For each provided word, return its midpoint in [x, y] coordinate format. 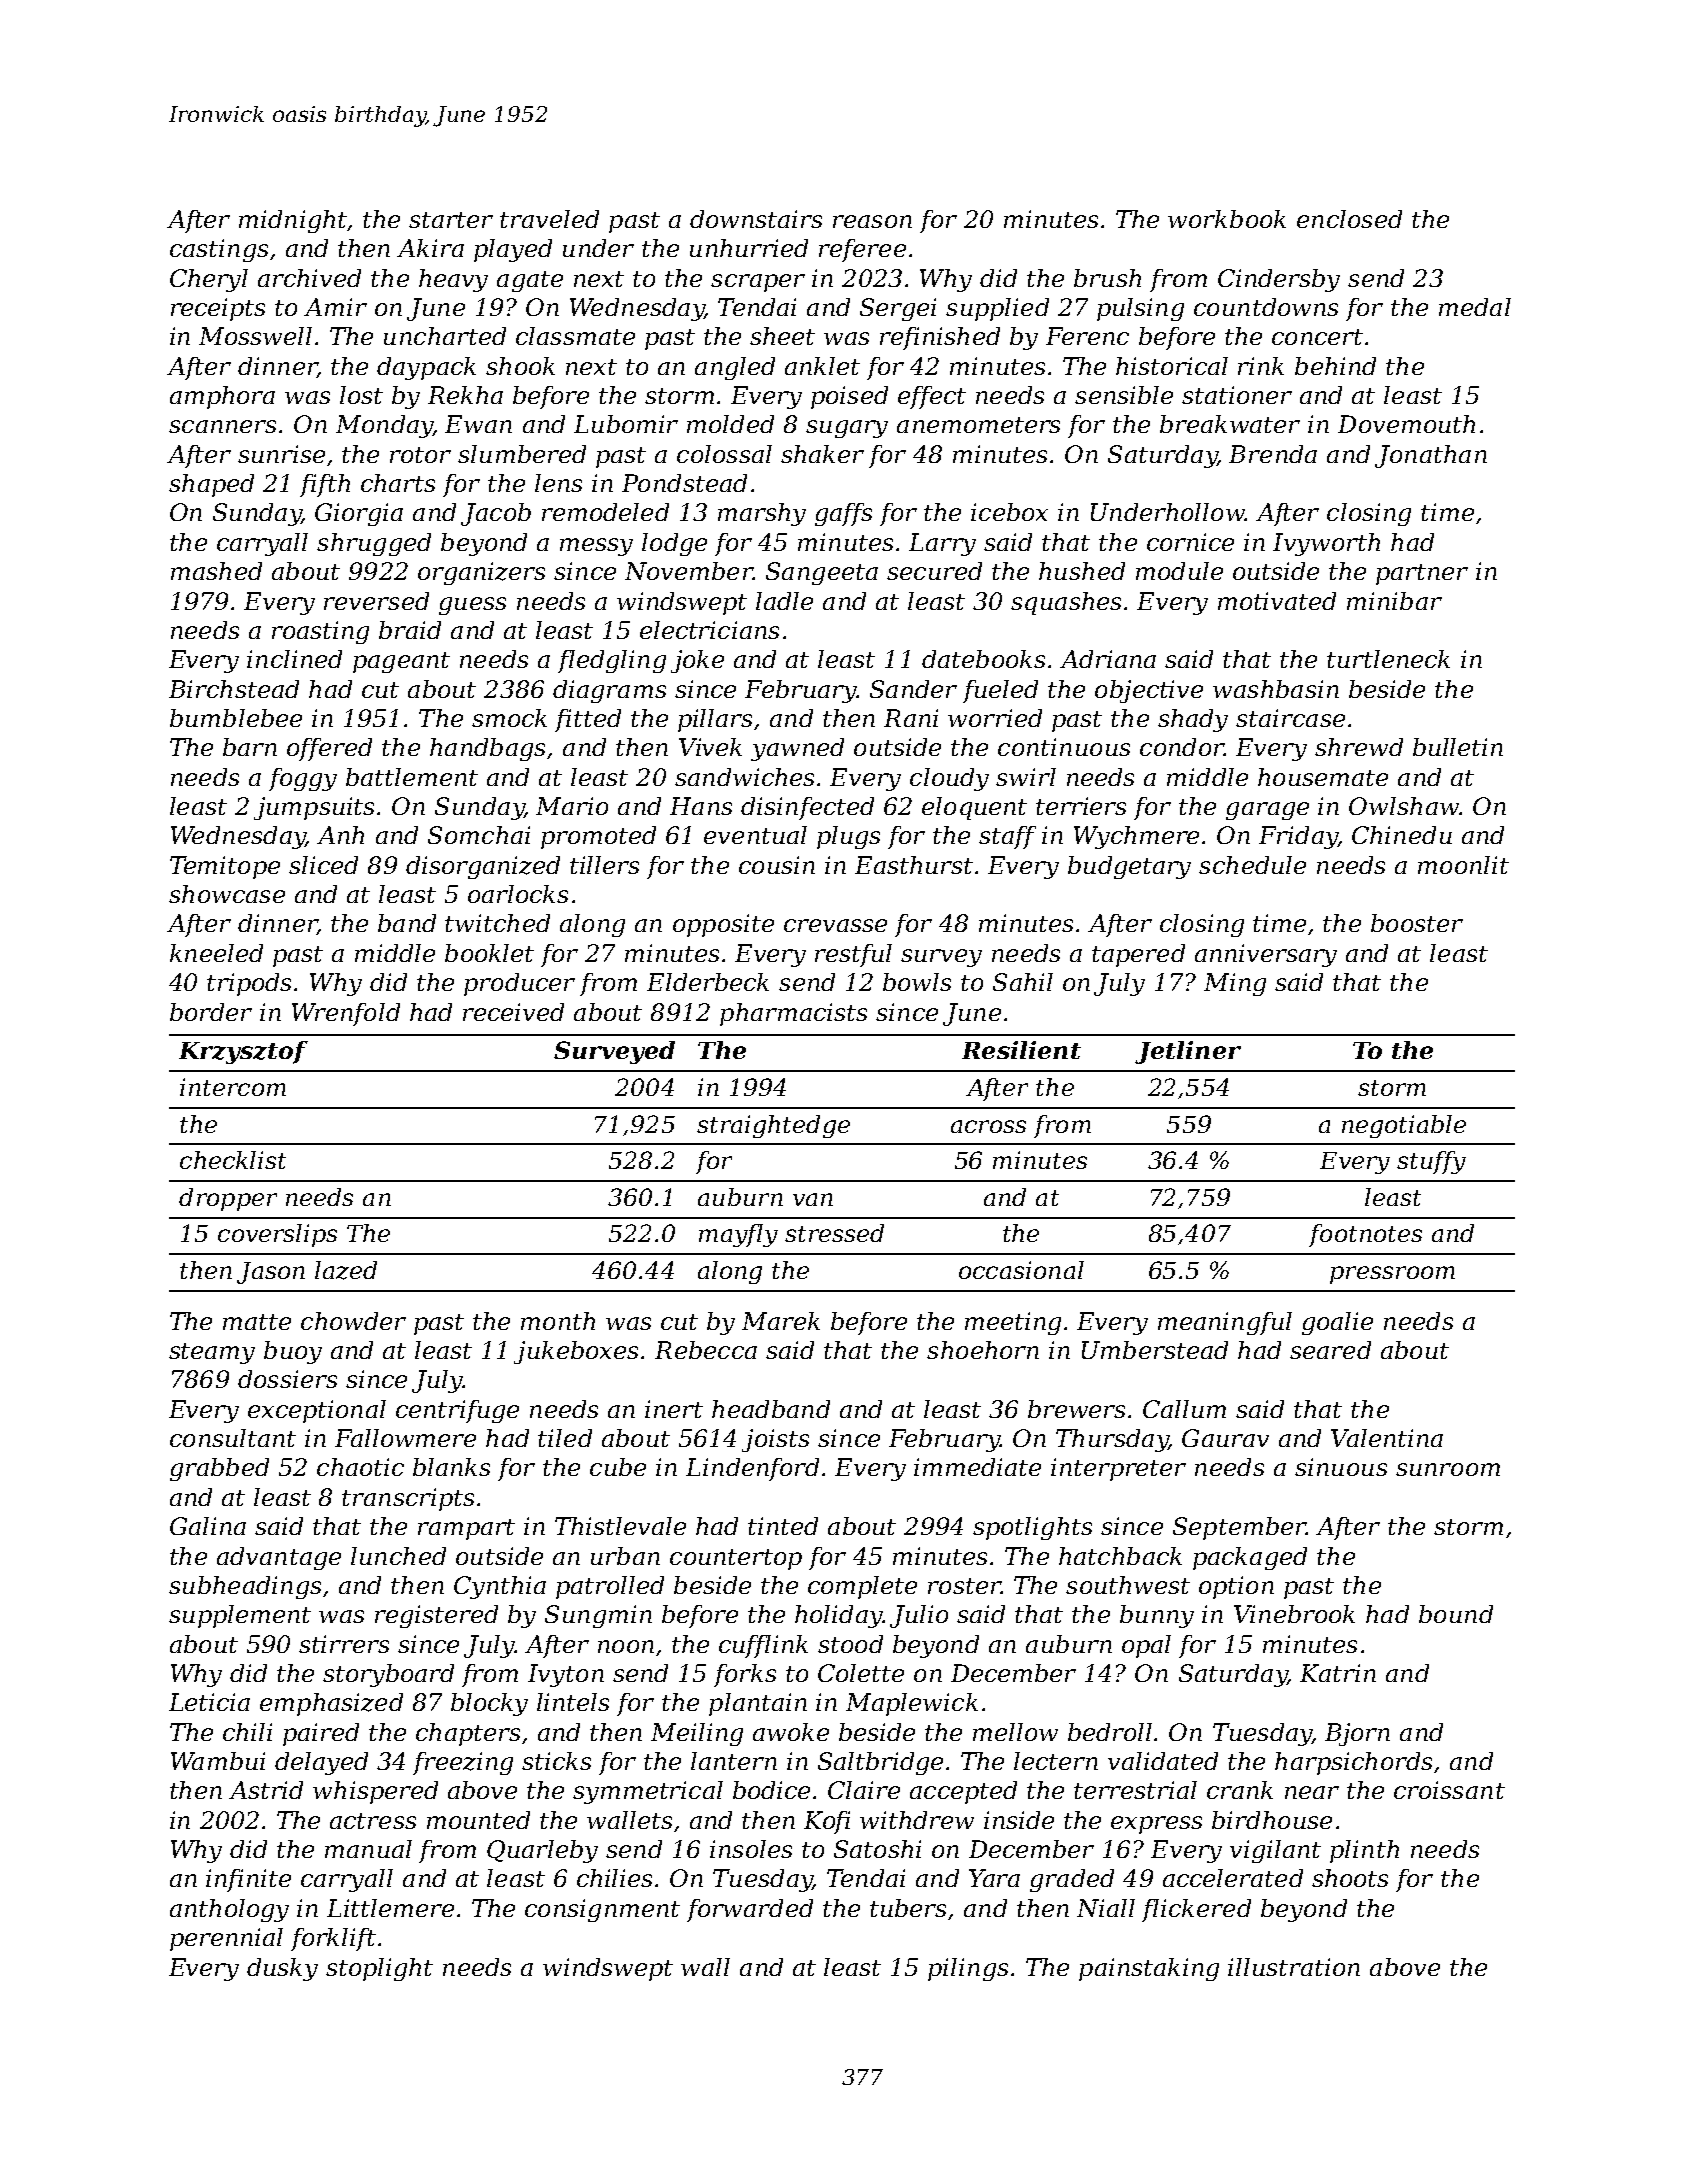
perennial [226, 1939]
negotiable [1404, 1126]
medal [1475, 307]
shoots [1350, 1878]
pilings [968, 1969]
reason [872, 221]
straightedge [773, 1126]
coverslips [277, 1235]
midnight [293, 221]
